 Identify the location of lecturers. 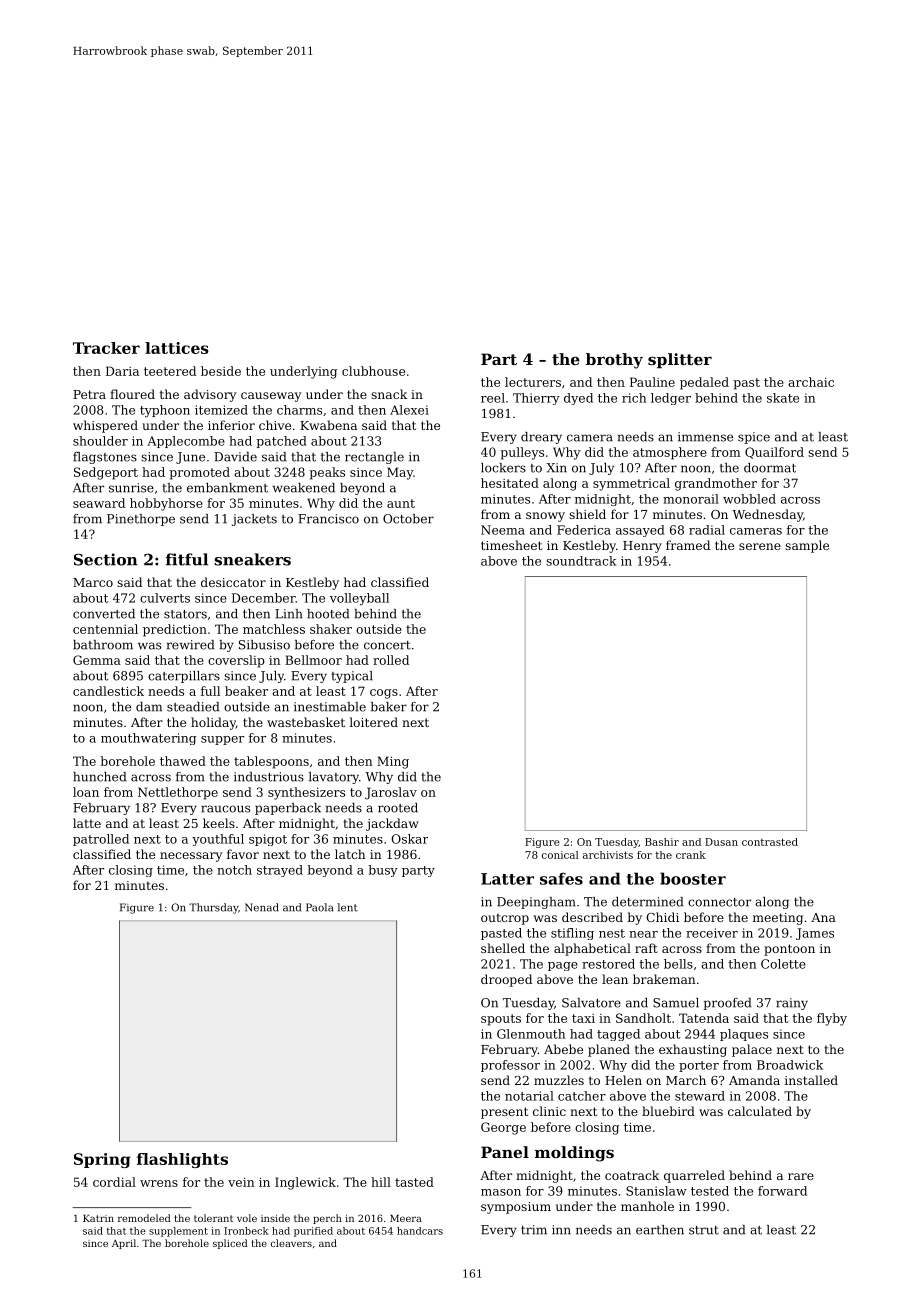
(533, 382).
